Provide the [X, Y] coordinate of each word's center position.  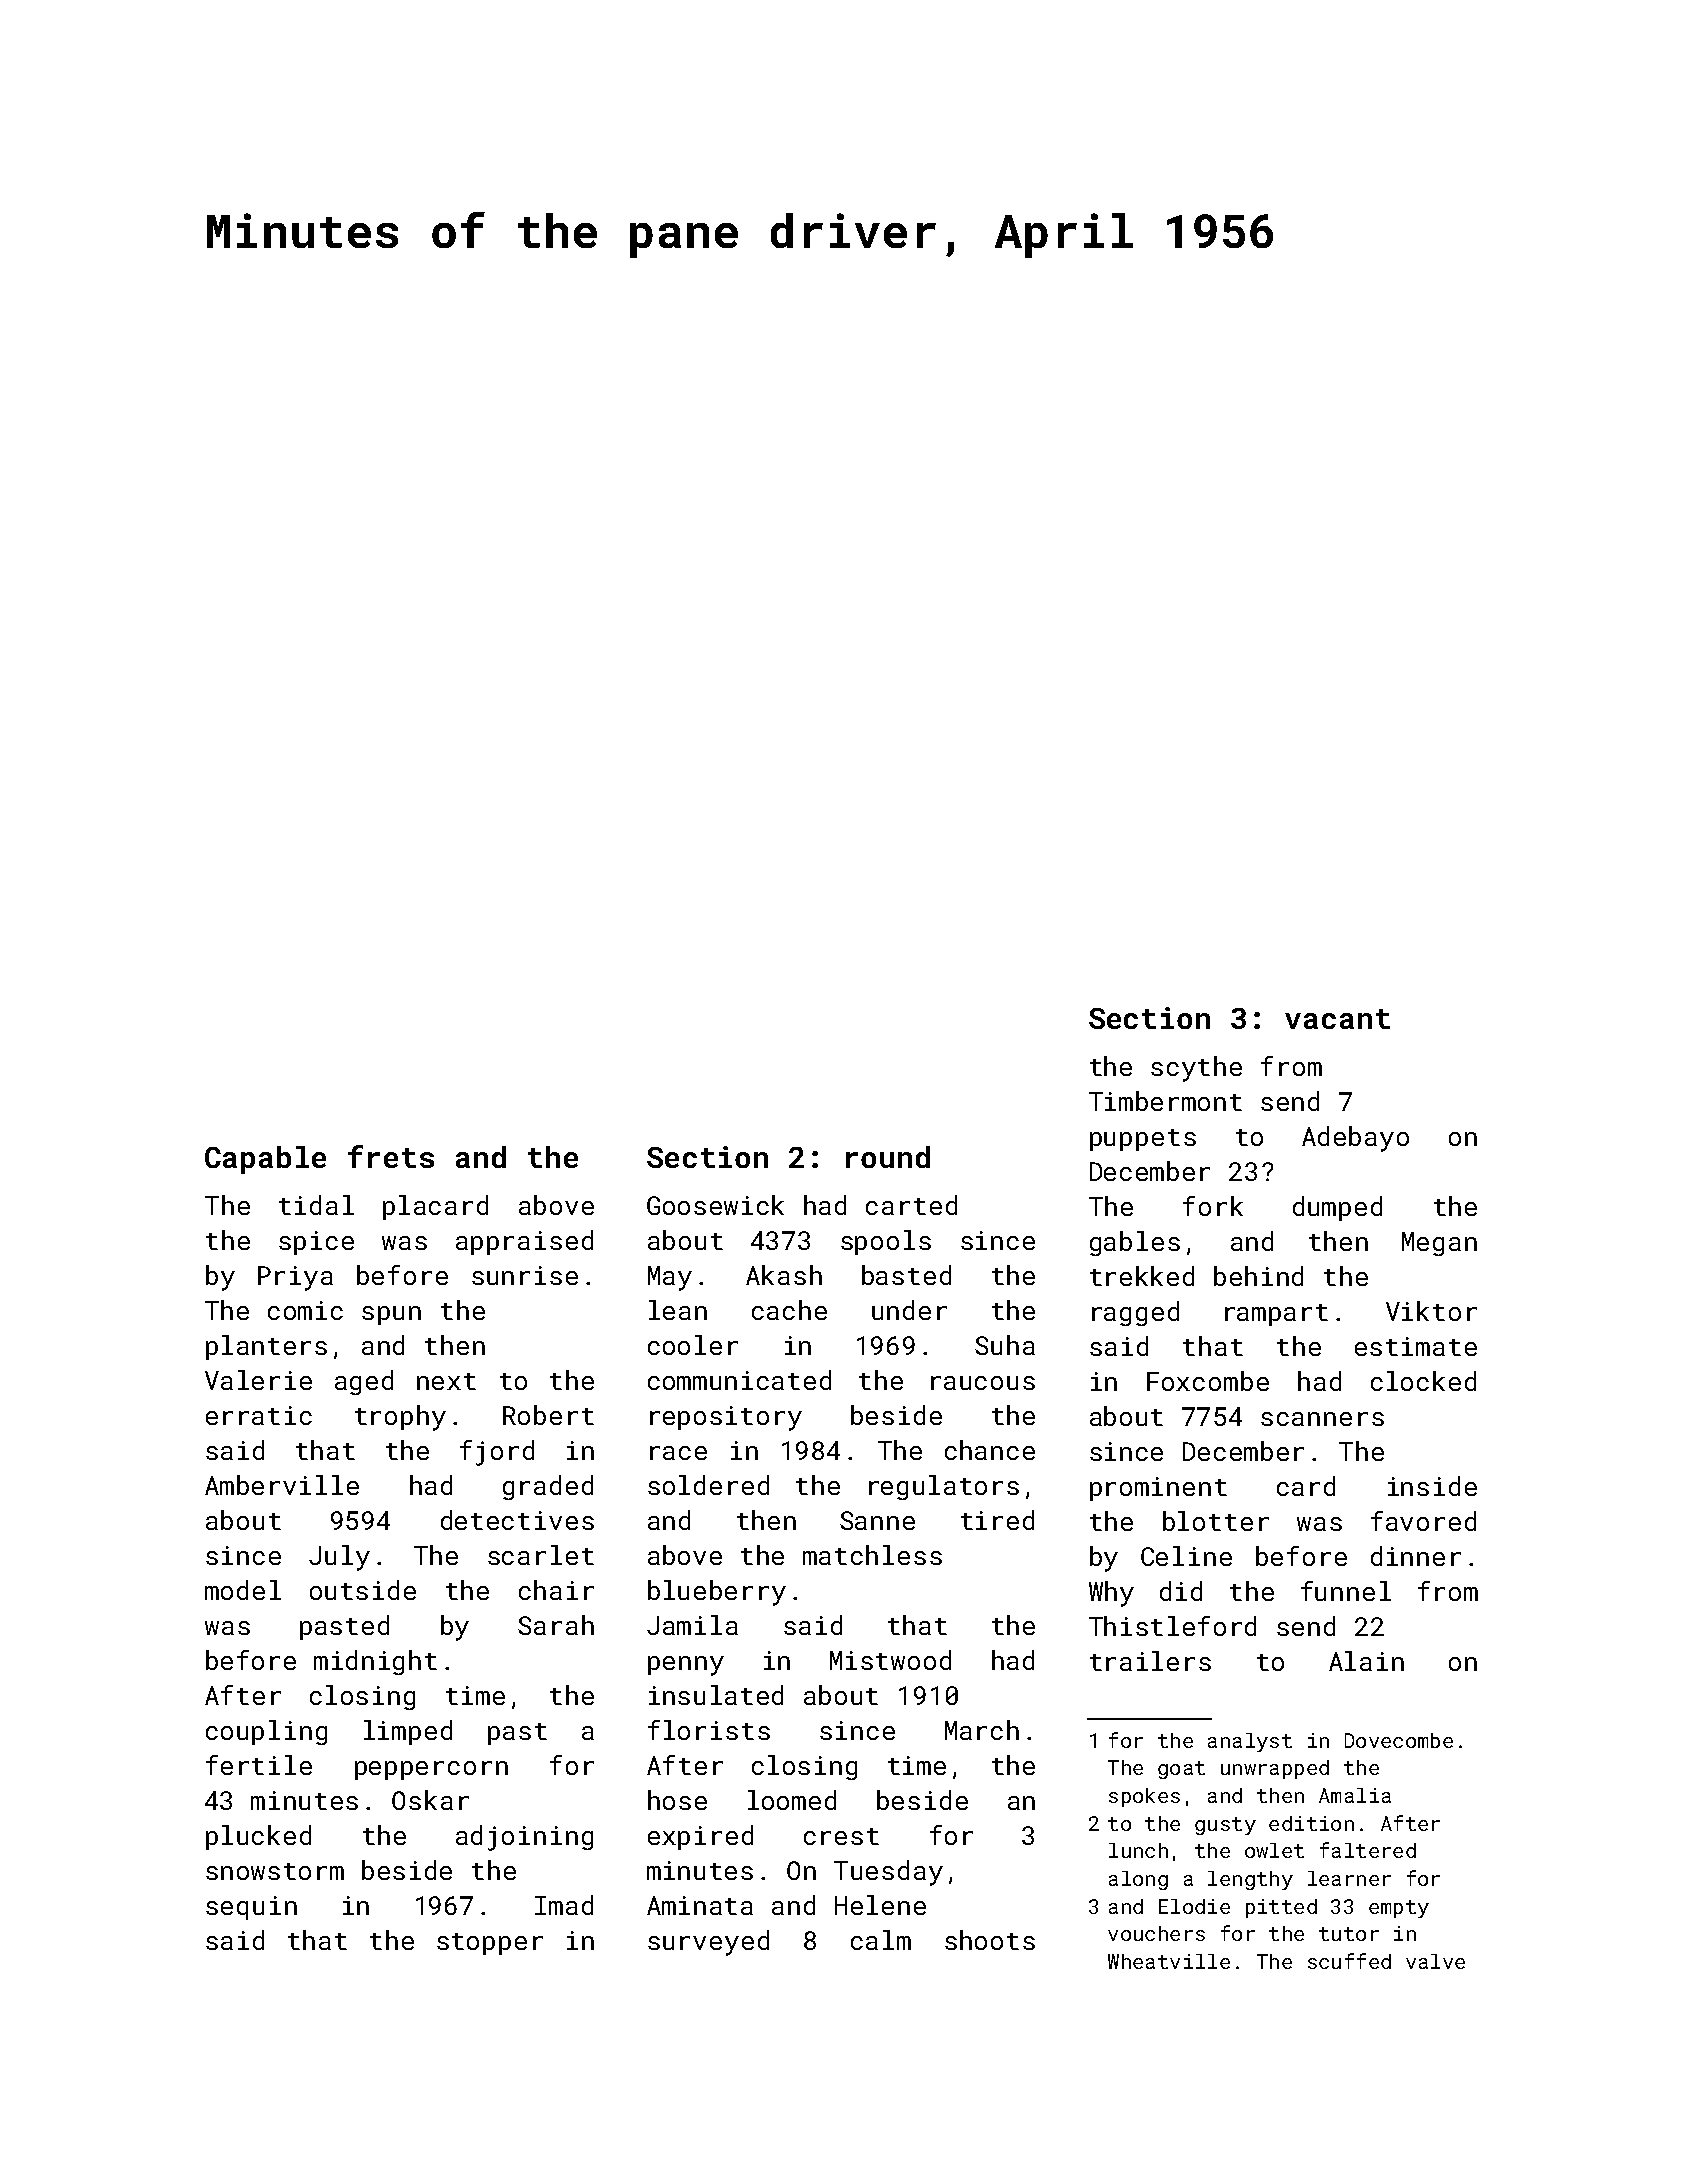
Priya [295, 1278]
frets [391, 1156]
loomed [792, 1800]
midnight [375, 1662]
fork [1213, 1206]
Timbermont [1165, 1101]
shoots [990, 1940]
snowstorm [275, 1871]
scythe [1196, 1069]
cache [789, 1310]
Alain [1366, 1661]
